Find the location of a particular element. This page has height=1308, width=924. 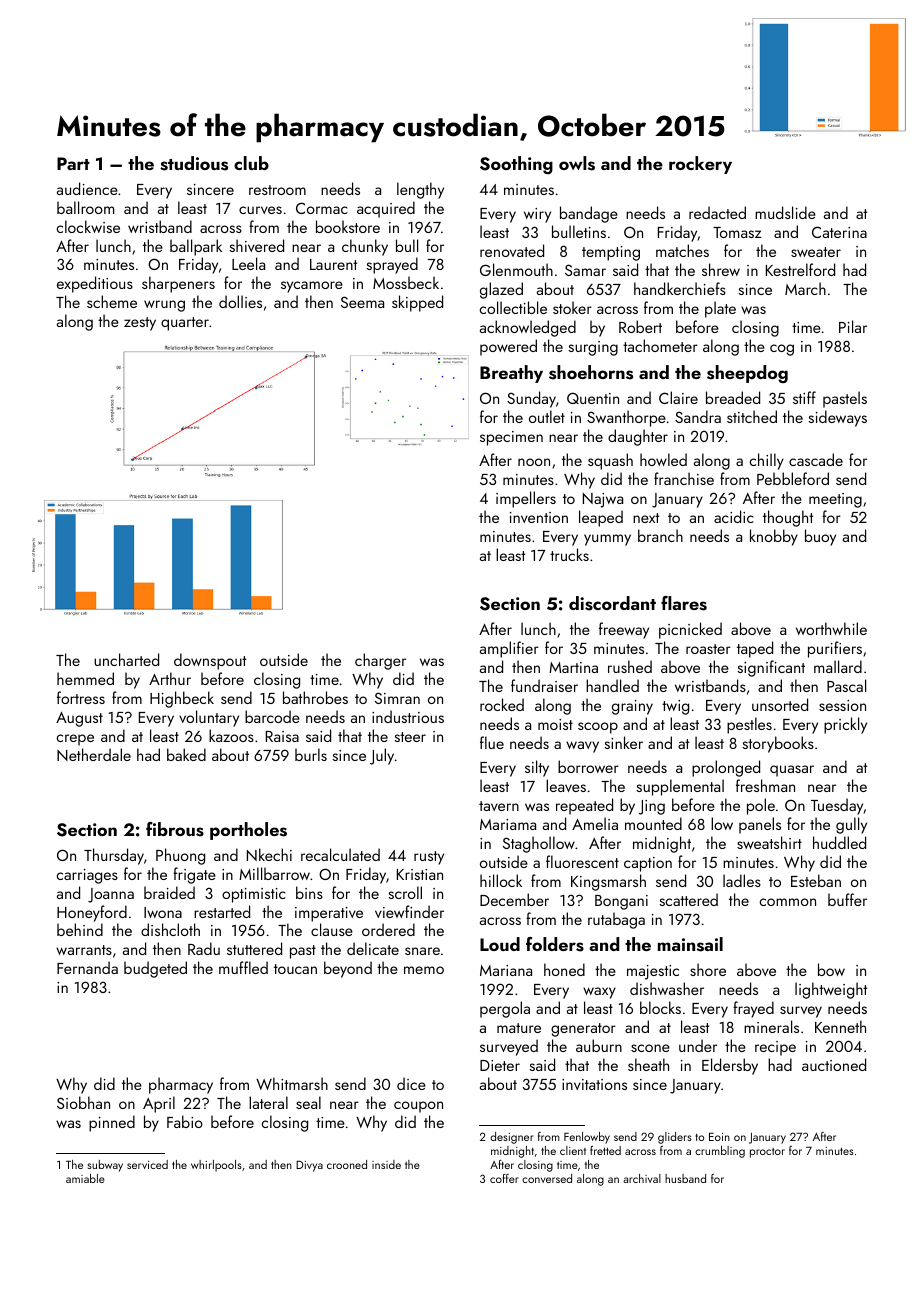

owls is located at coordinates (577, 163).
